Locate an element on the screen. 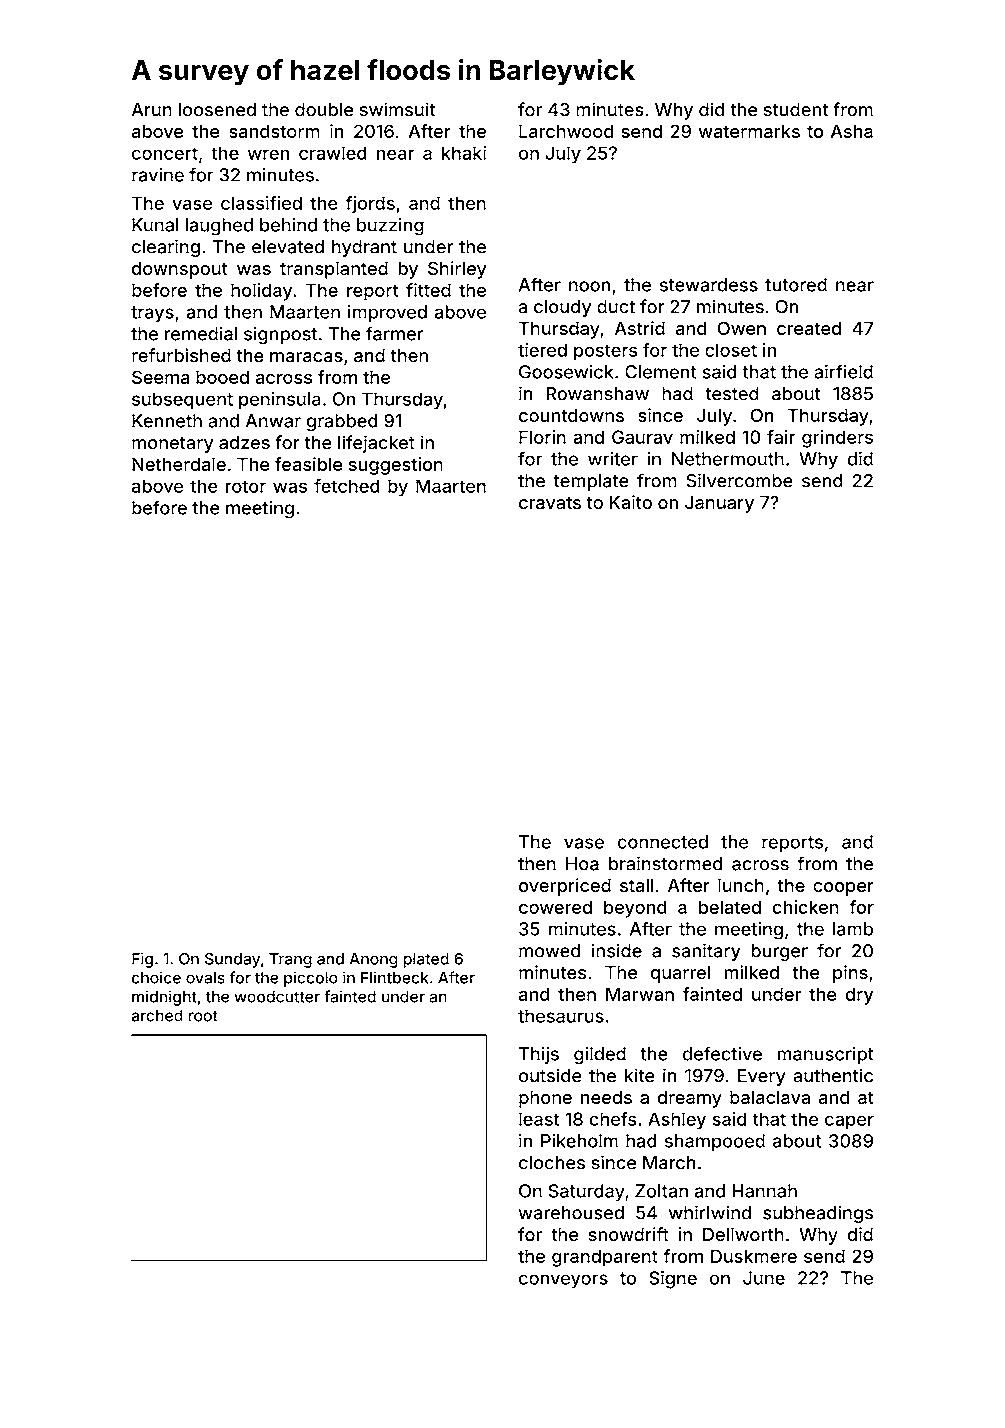  Florin is located at coordinates (542, 437).
